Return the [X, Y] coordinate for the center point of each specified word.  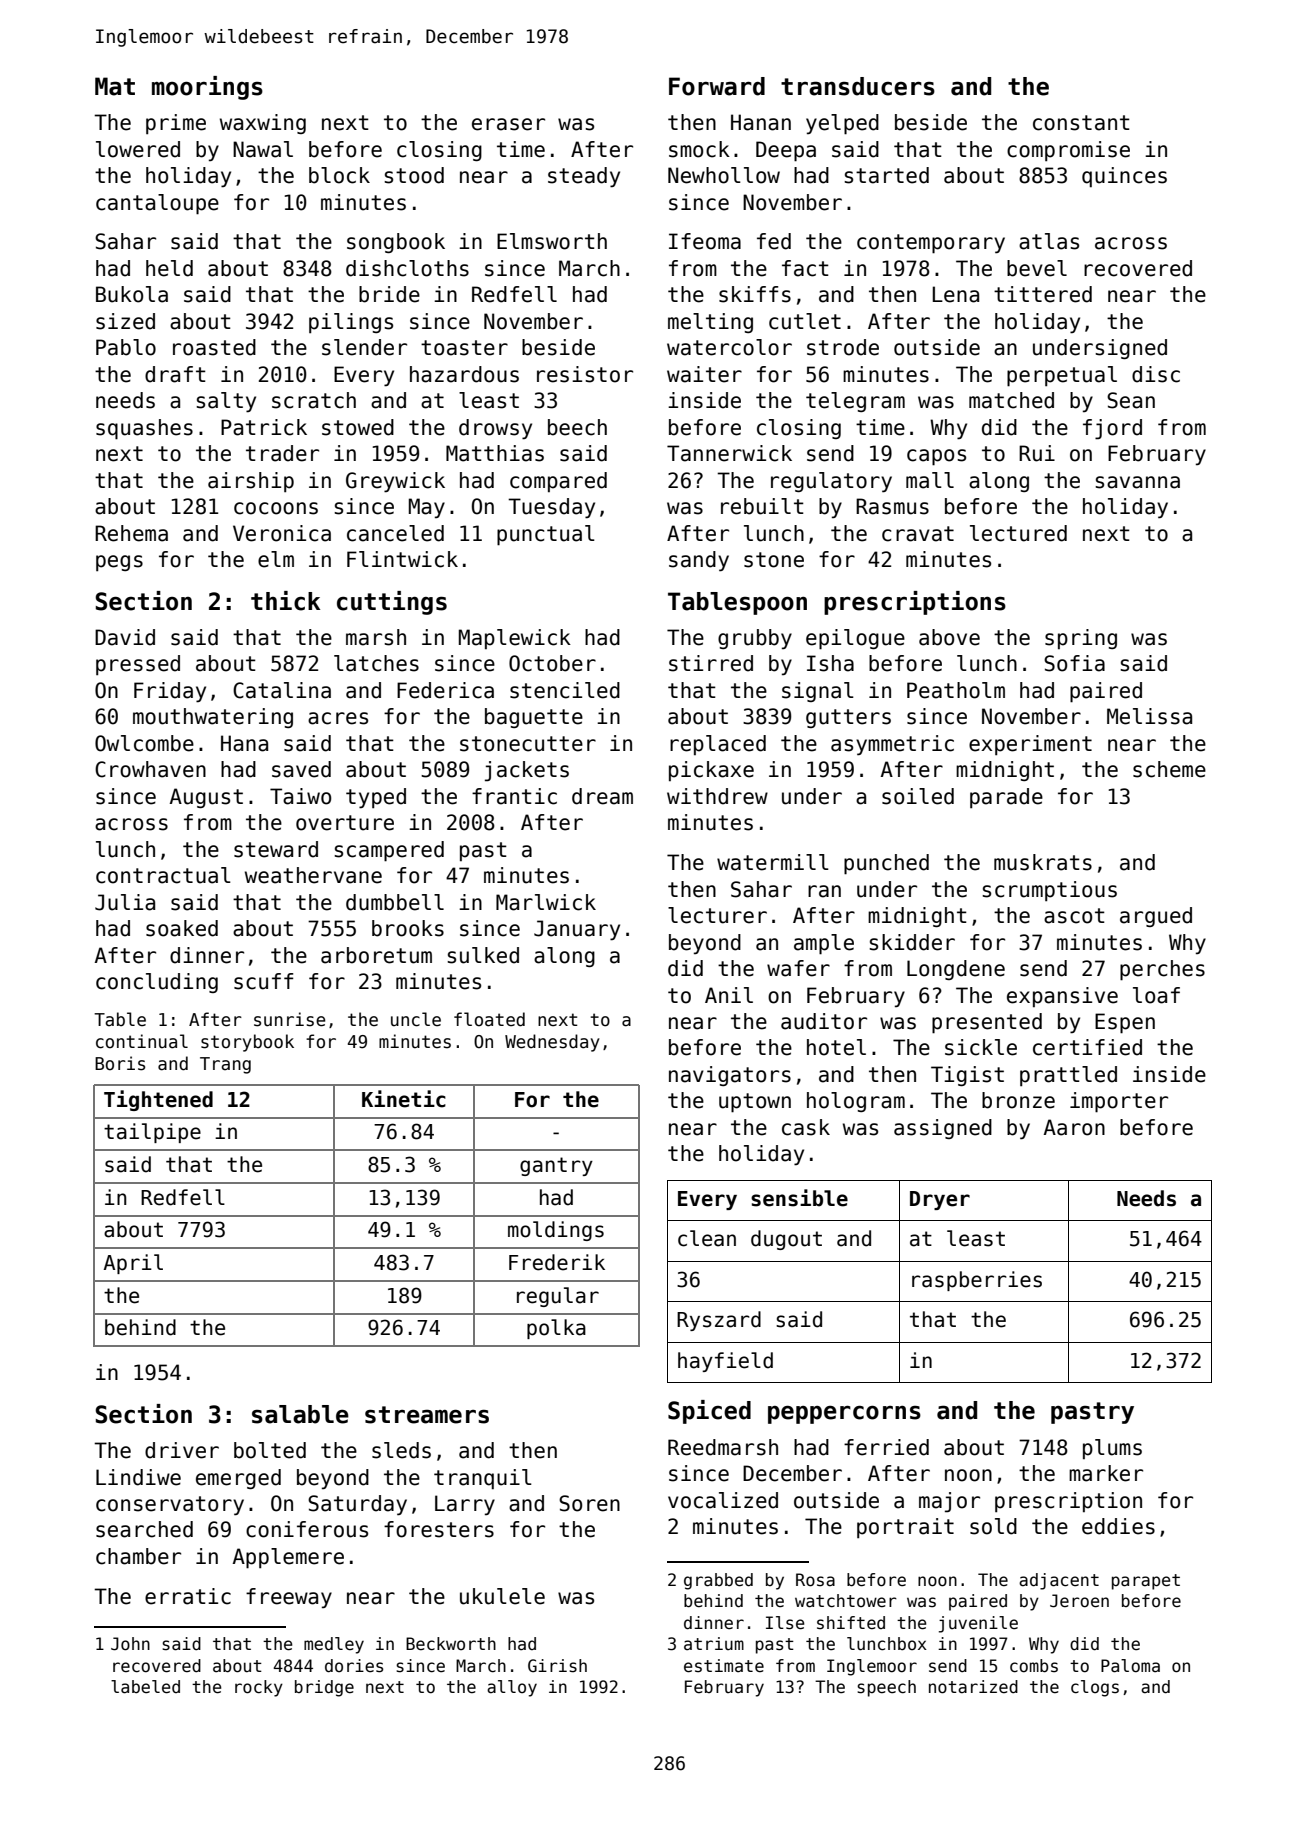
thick [285, 601]
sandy [699, 561]
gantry [556, 1166]
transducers [858, 86]
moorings [207, 88]
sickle [981, 1047]
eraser [508, 124]
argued [1156, 917]
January [577, 930]
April [133, 1264]
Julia [125, 902]
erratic [188, 1596]
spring [1081, 639]
